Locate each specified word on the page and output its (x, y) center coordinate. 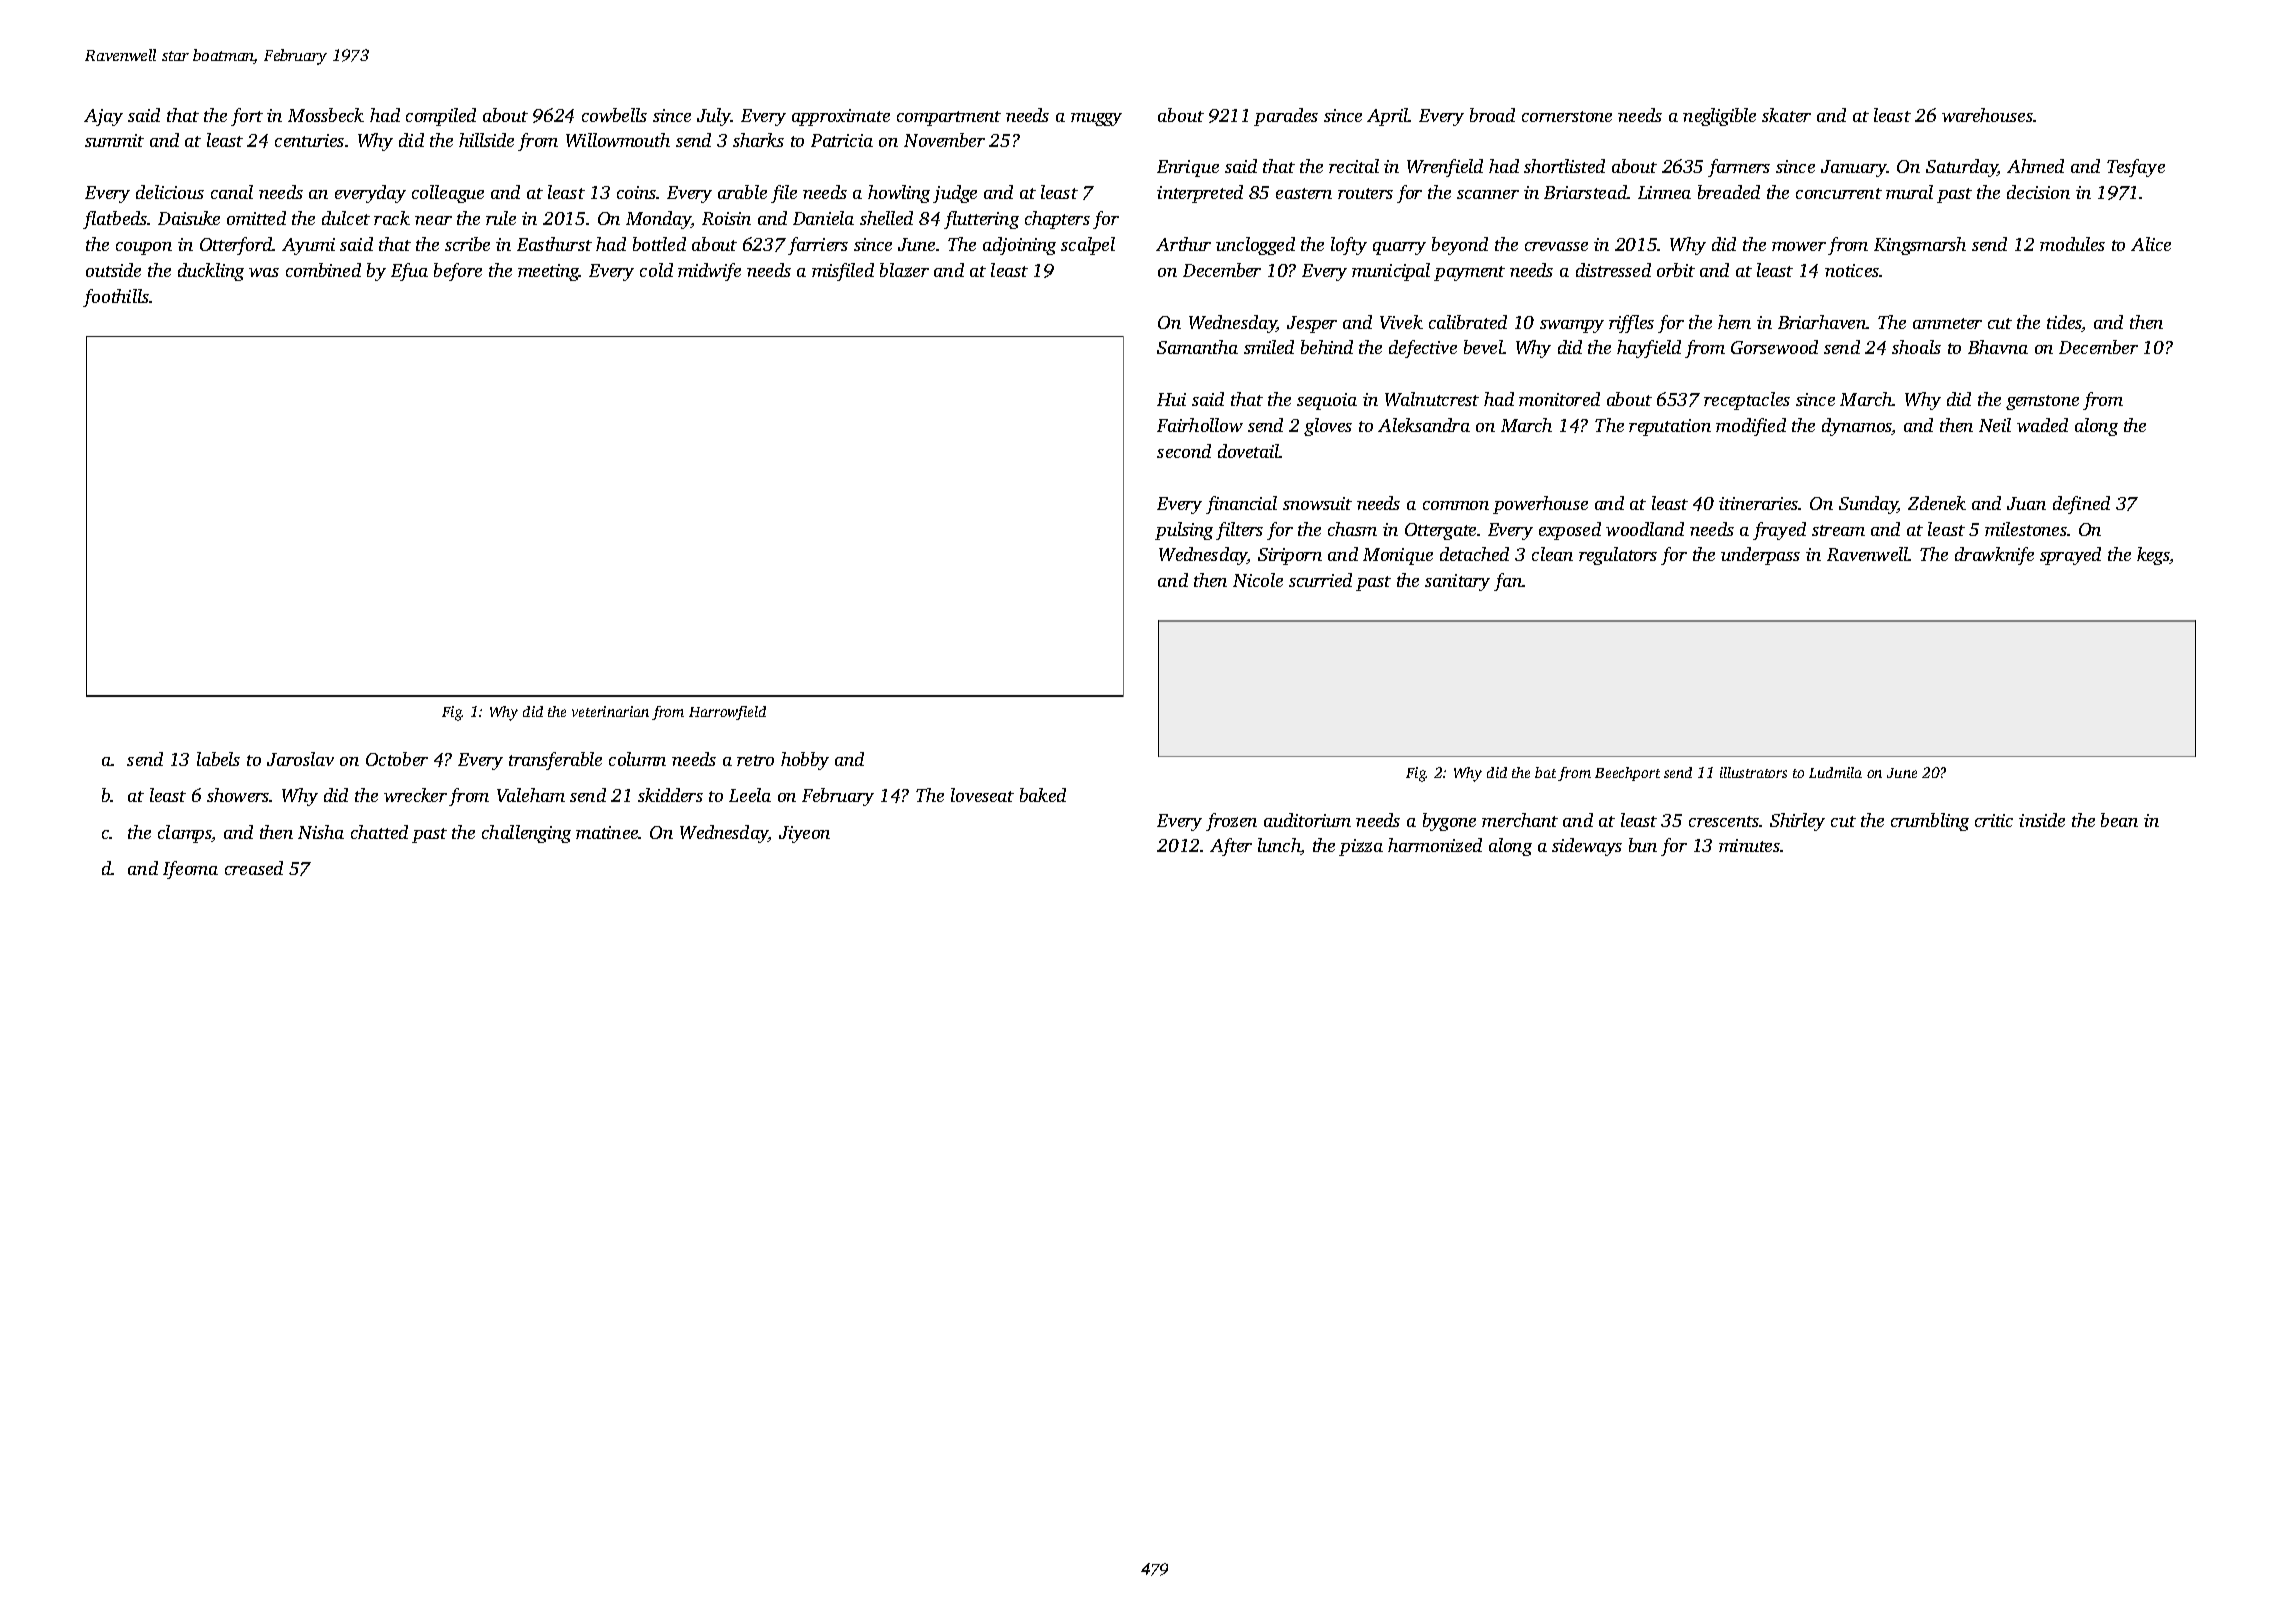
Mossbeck (326, 115)
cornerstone (1567, 116)
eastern (1304, 193)
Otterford (236, 246)
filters (1239, 531)
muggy (1096, 119)
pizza (1361, 847)
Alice (2151, 244)
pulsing (1184, 531)
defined (2081, 505)
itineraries (1759, 503)
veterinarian (610, 711)
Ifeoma (190, 870)
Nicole (1258, 580)
